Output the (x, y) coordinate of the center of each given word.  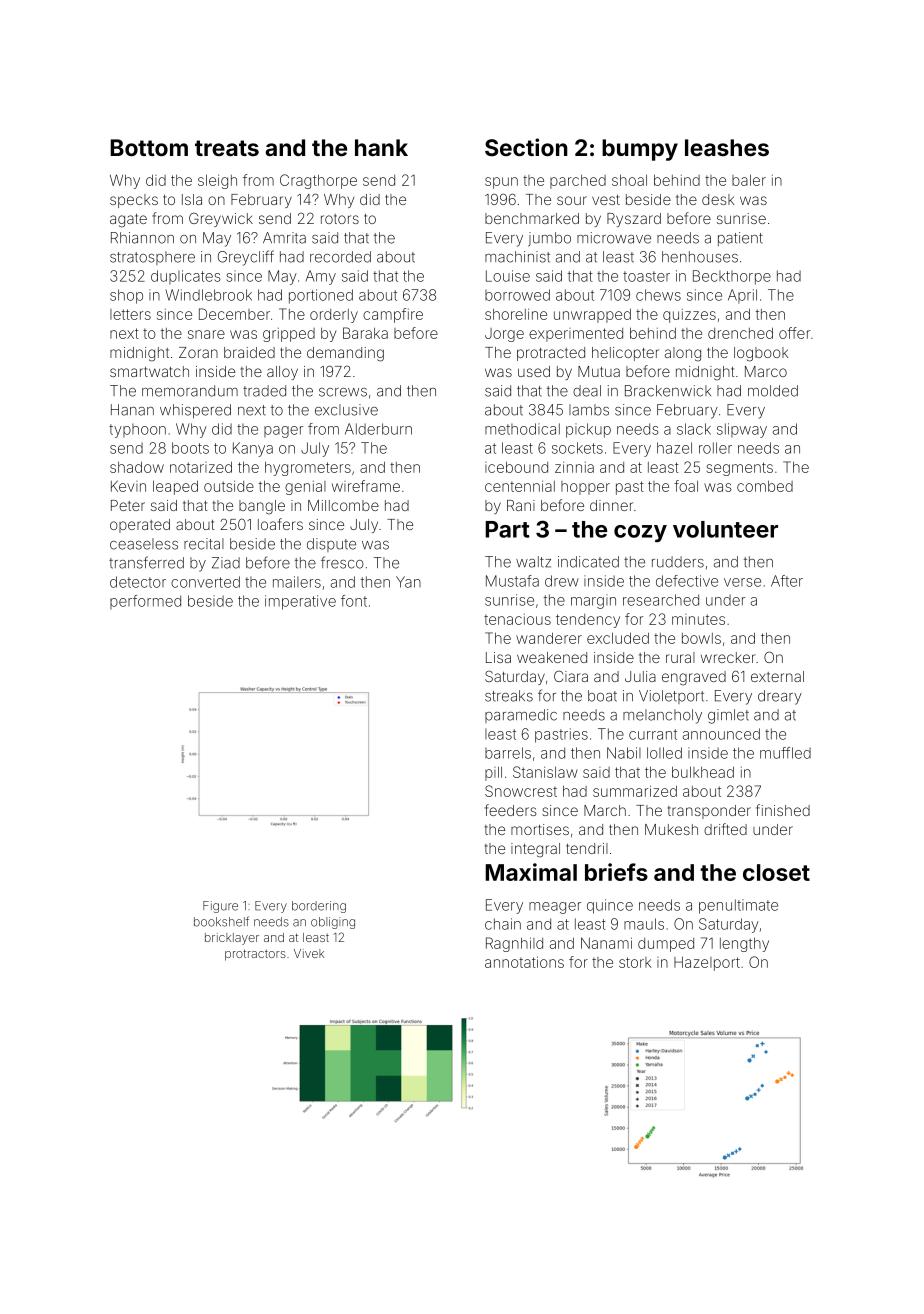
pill (493, 773)
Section (526, 147)
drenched (740, 333)
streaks (509, 696)
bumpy (640, 150)
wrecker (728, 657)
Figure (220, 907)
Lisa (498, 657)
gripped (289, 335)
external (777, 676)
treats (227, 148)
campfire (393, 315)
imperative (300, 602)
